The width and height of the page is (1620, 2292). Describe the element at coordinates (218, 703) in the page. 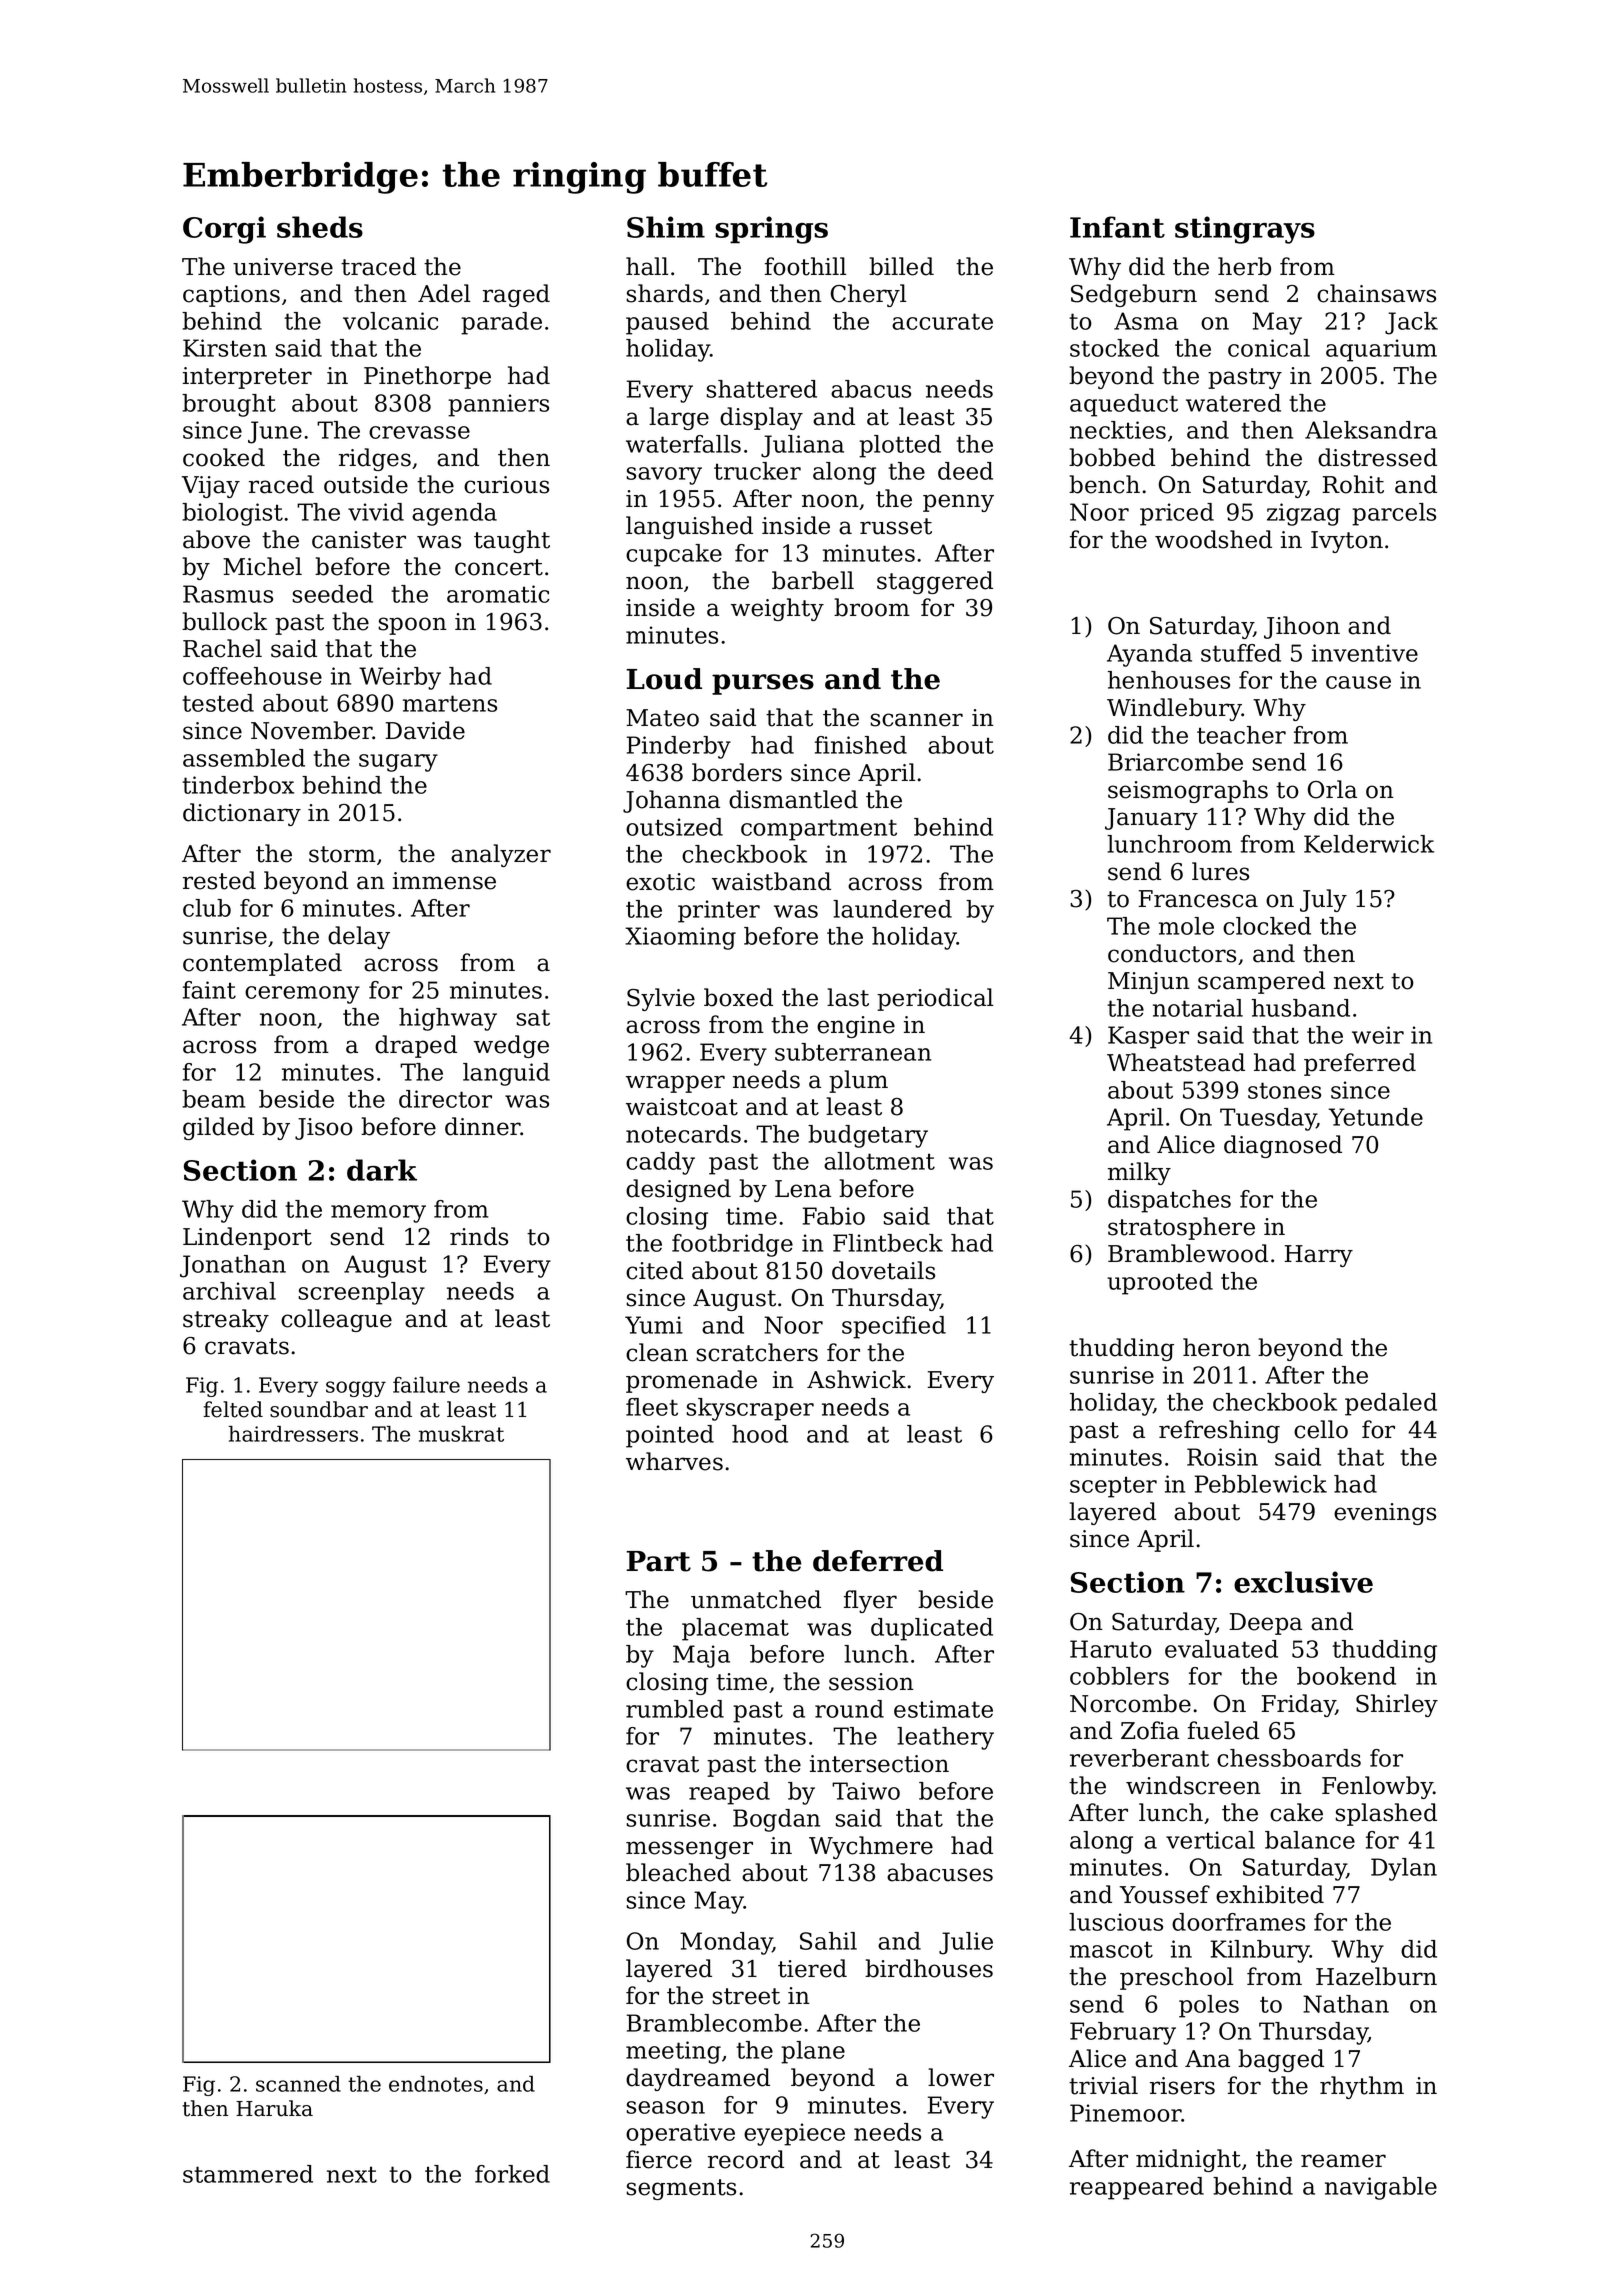

I see `tested` at that location.
